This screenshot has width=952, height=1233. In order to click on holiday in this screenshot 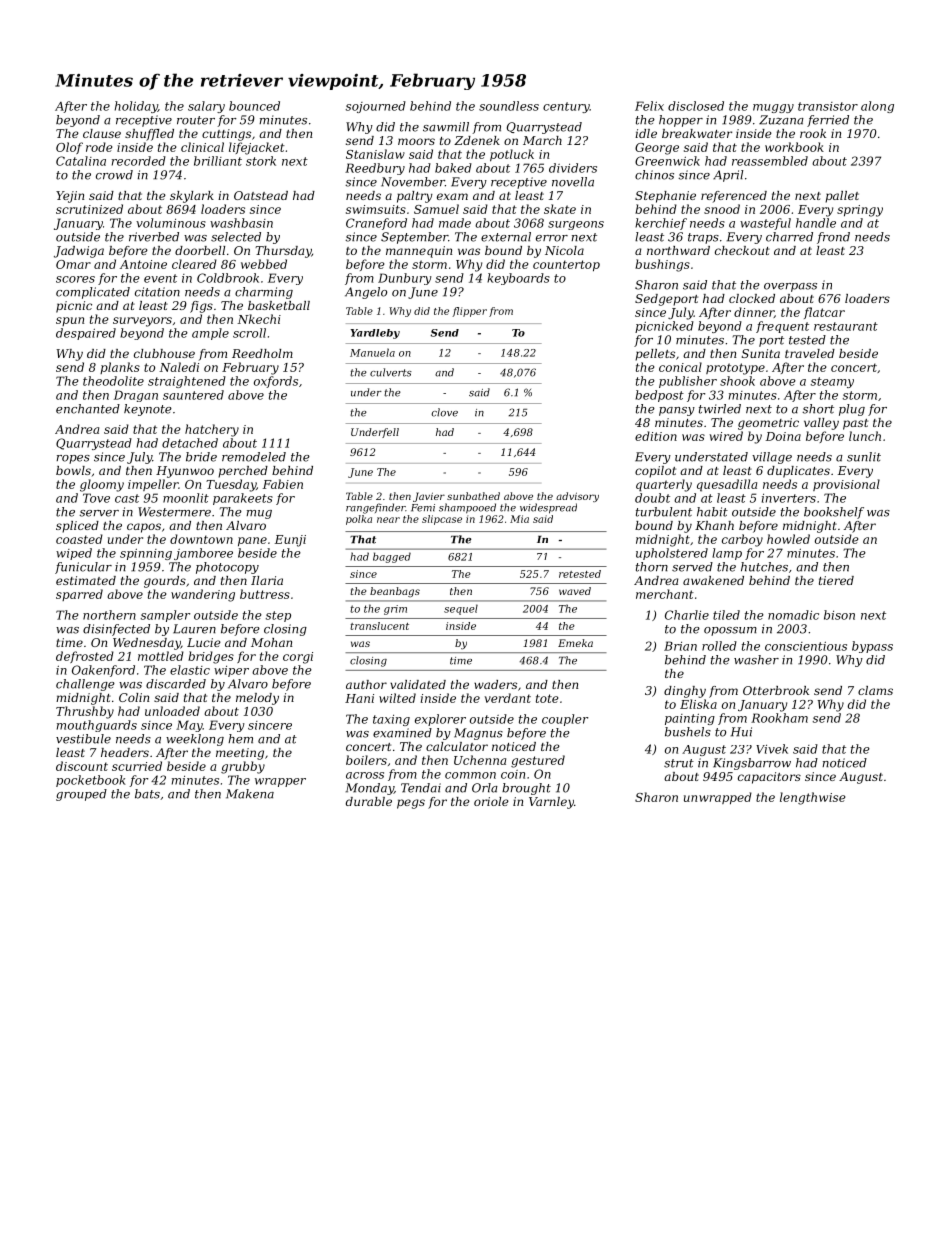, I will do `click(136, 107)`.
